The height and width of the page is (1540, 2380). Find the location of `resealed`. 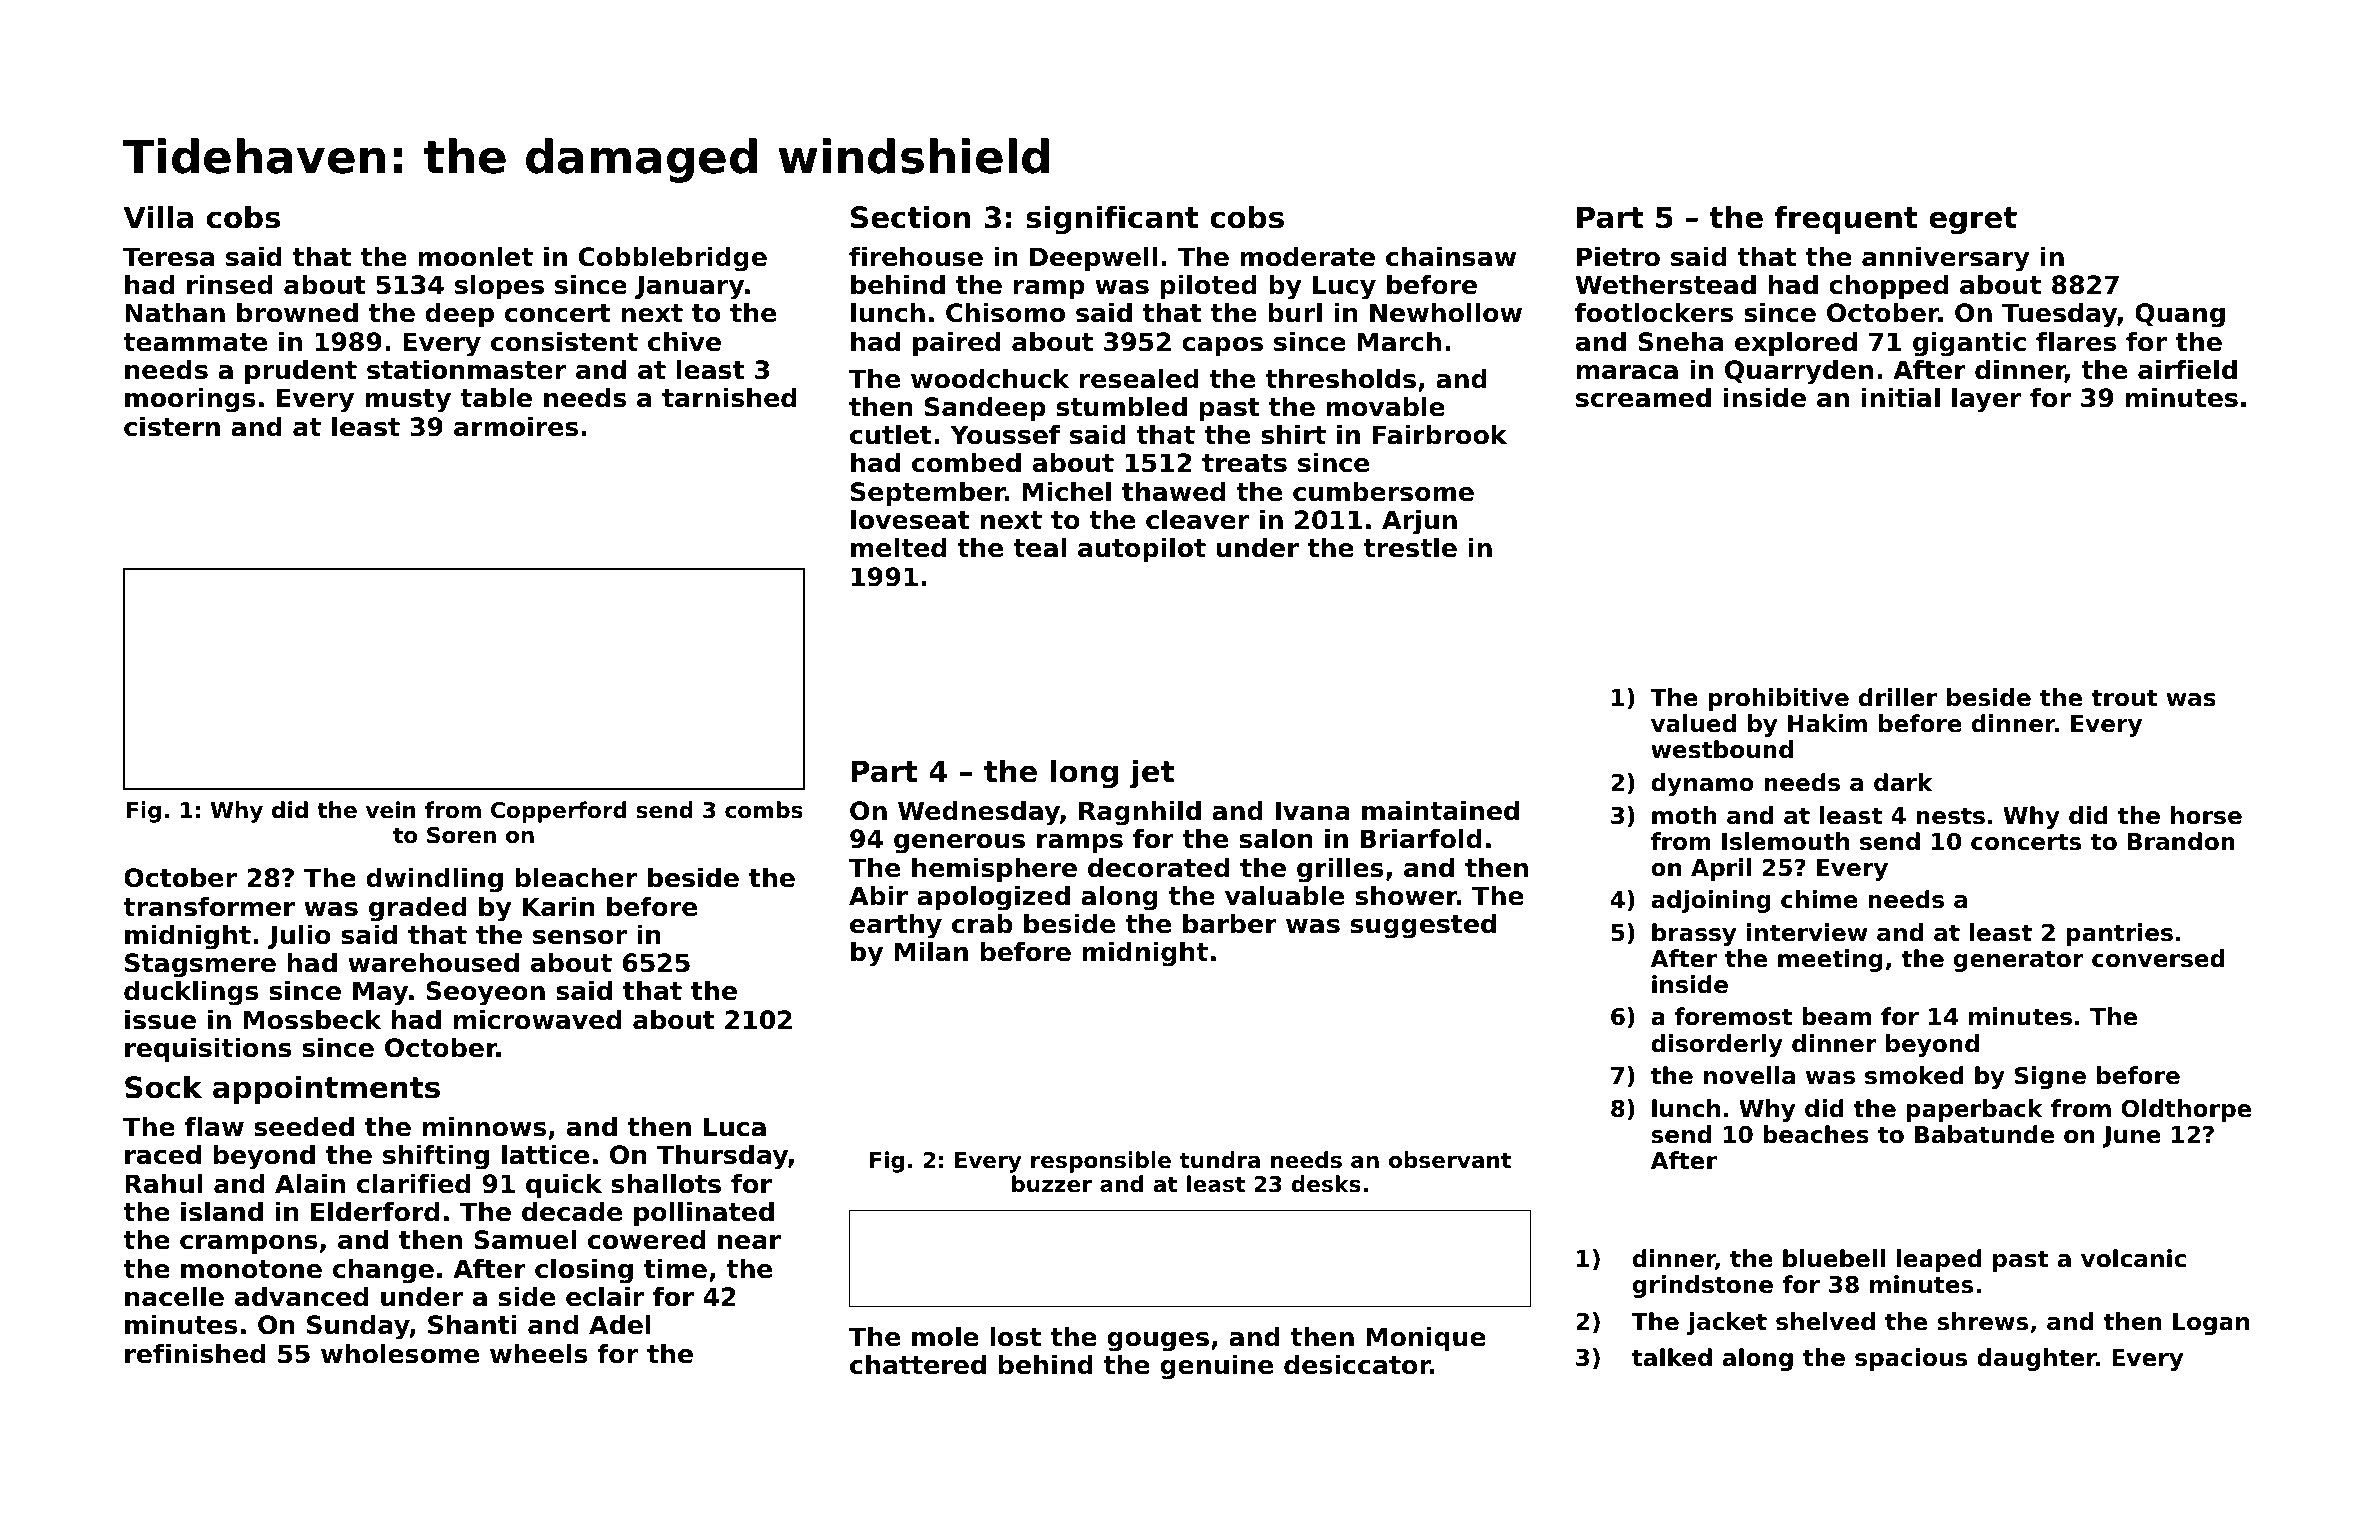

resealed is located at coordinates (1139, 379).
